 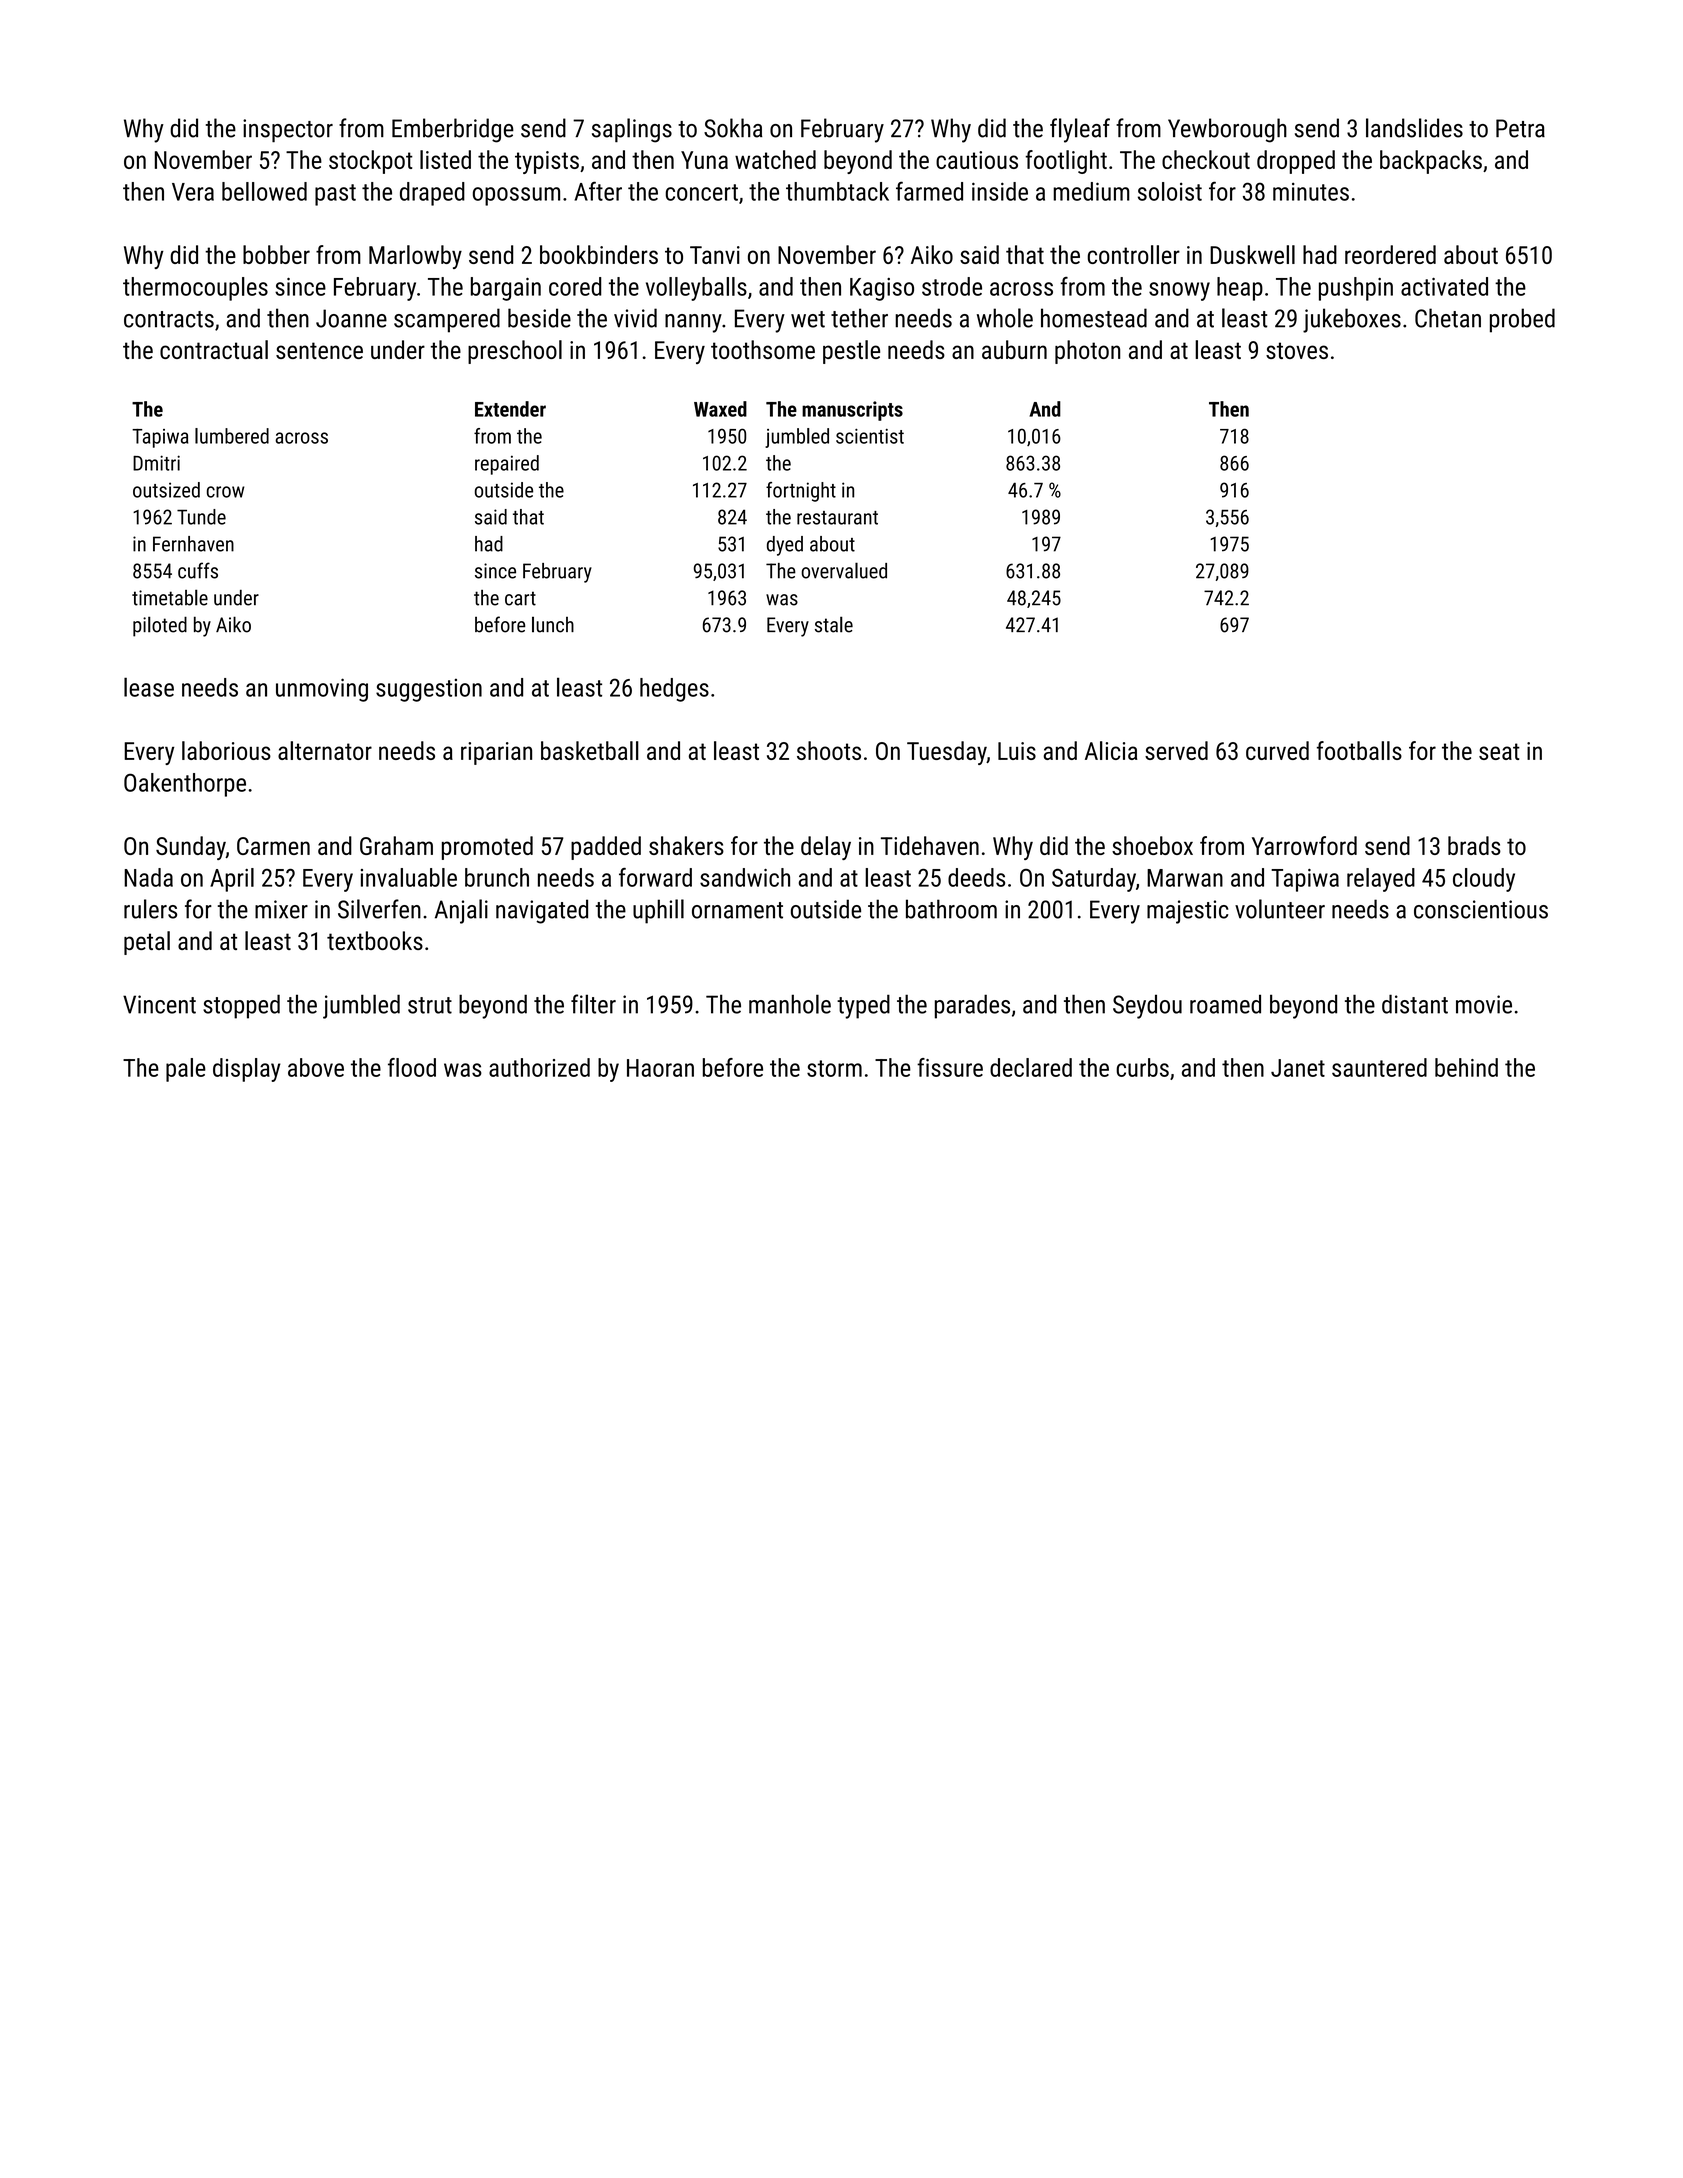 What do you see at coordinates (1311, 192) in the screenshot?
I see `minutes` at bounding box center [1311, 192].
